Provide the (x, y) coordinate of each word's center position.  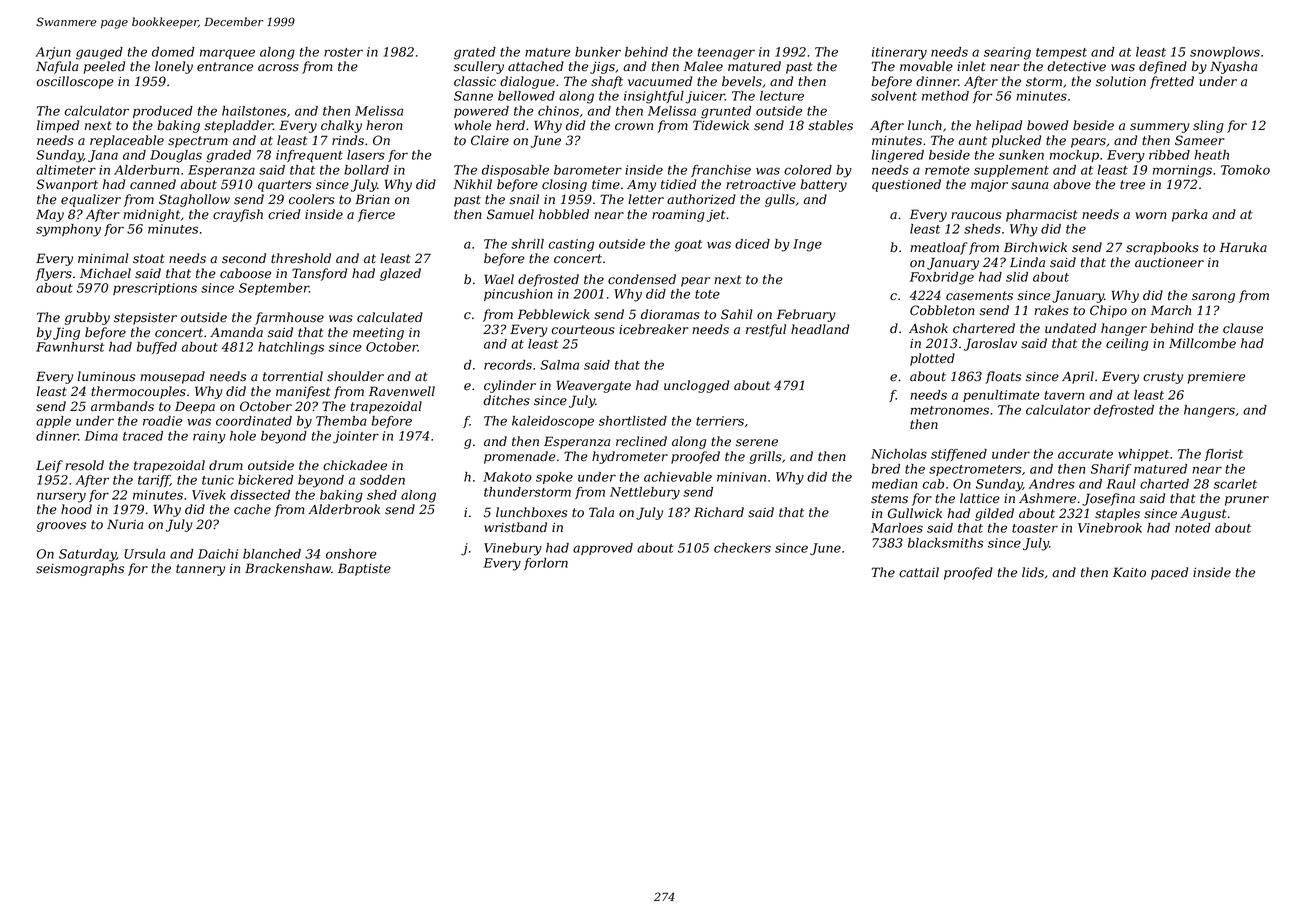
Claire (490, 140)
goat (688, 246)
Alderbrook (344, 509)
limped (58, 126)
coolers (312, 199)
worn (1151, 216)
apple (53, 422)
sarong (1213, 298)
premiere (1216, 378)
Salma (559, 365)
